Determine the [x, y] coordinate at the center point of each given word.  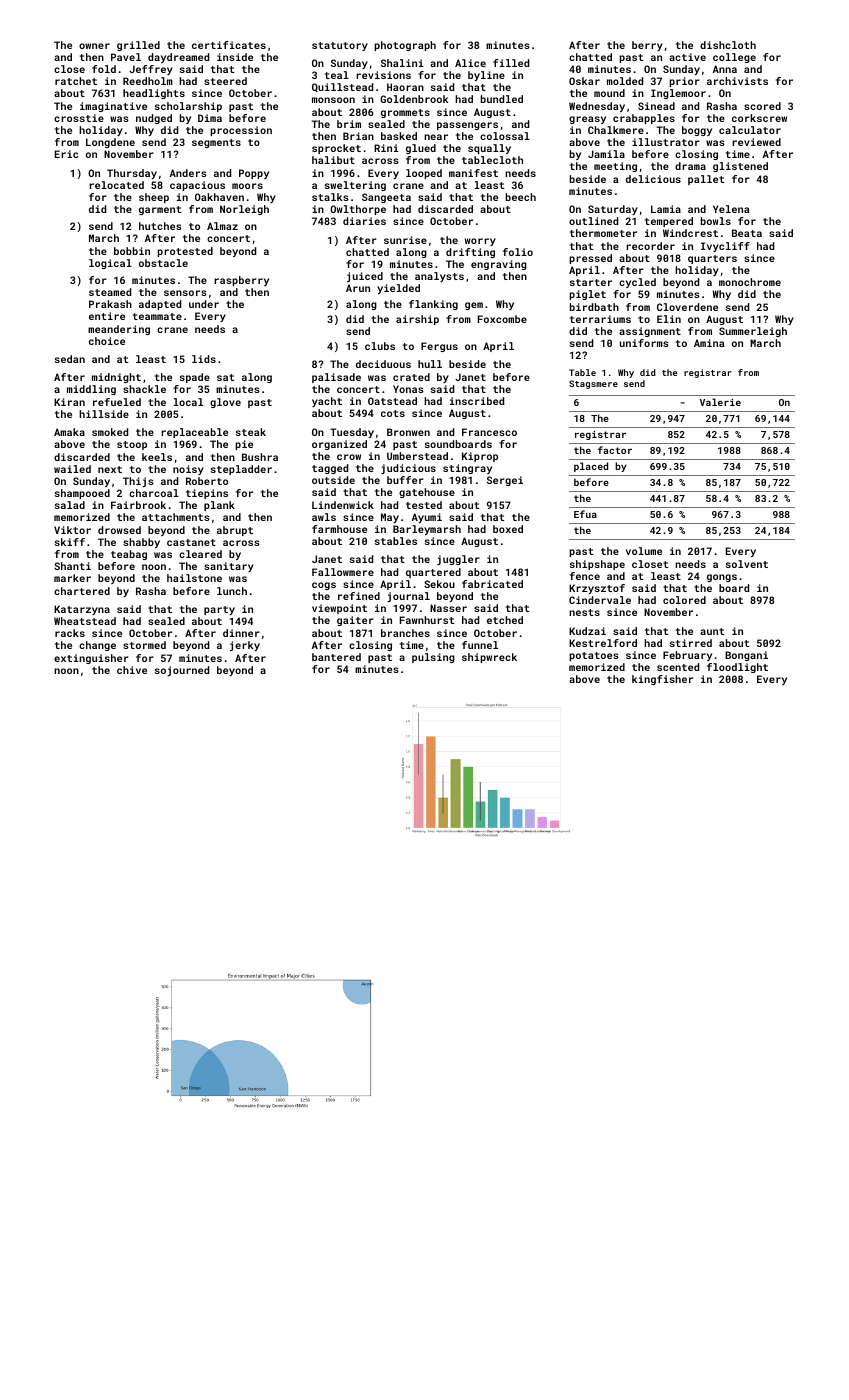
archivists [737, 81]
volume [644, 551]
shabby [141, 543]
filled [511, 63]
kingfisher [662, 680]
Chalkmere [616, 130]
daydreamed [178, 58]
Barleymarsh [427, 530]
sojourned [182, 671]
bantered [336, 657]
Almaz [222, 226]
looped [424, 174]
